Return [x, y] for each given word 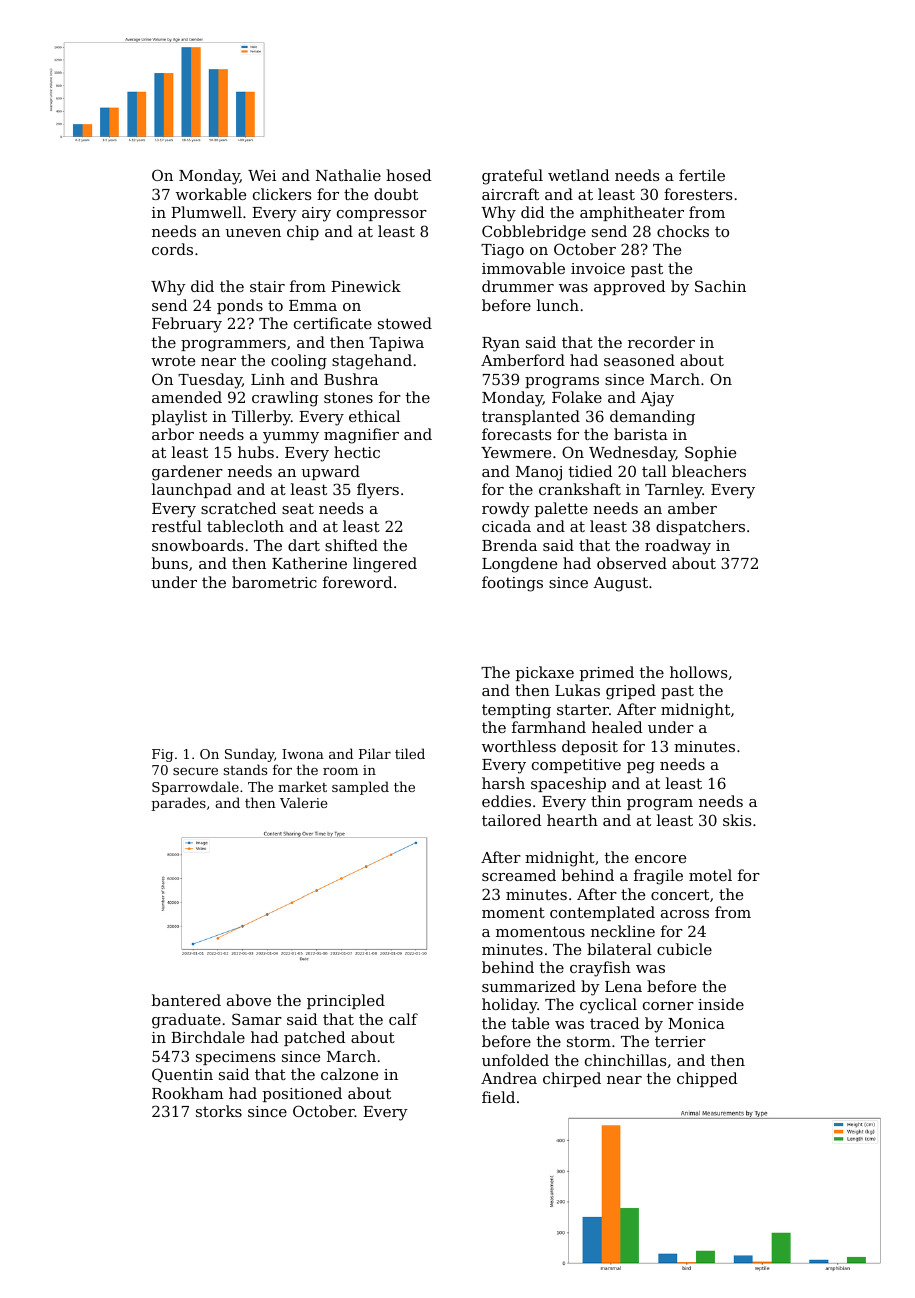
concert [680, 894]
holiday [509, 1006]
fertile [702, 175]
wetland [578, 175]
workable [211, 194]
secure [195, 771]
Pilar [375, 753]
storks [219, 1111]
